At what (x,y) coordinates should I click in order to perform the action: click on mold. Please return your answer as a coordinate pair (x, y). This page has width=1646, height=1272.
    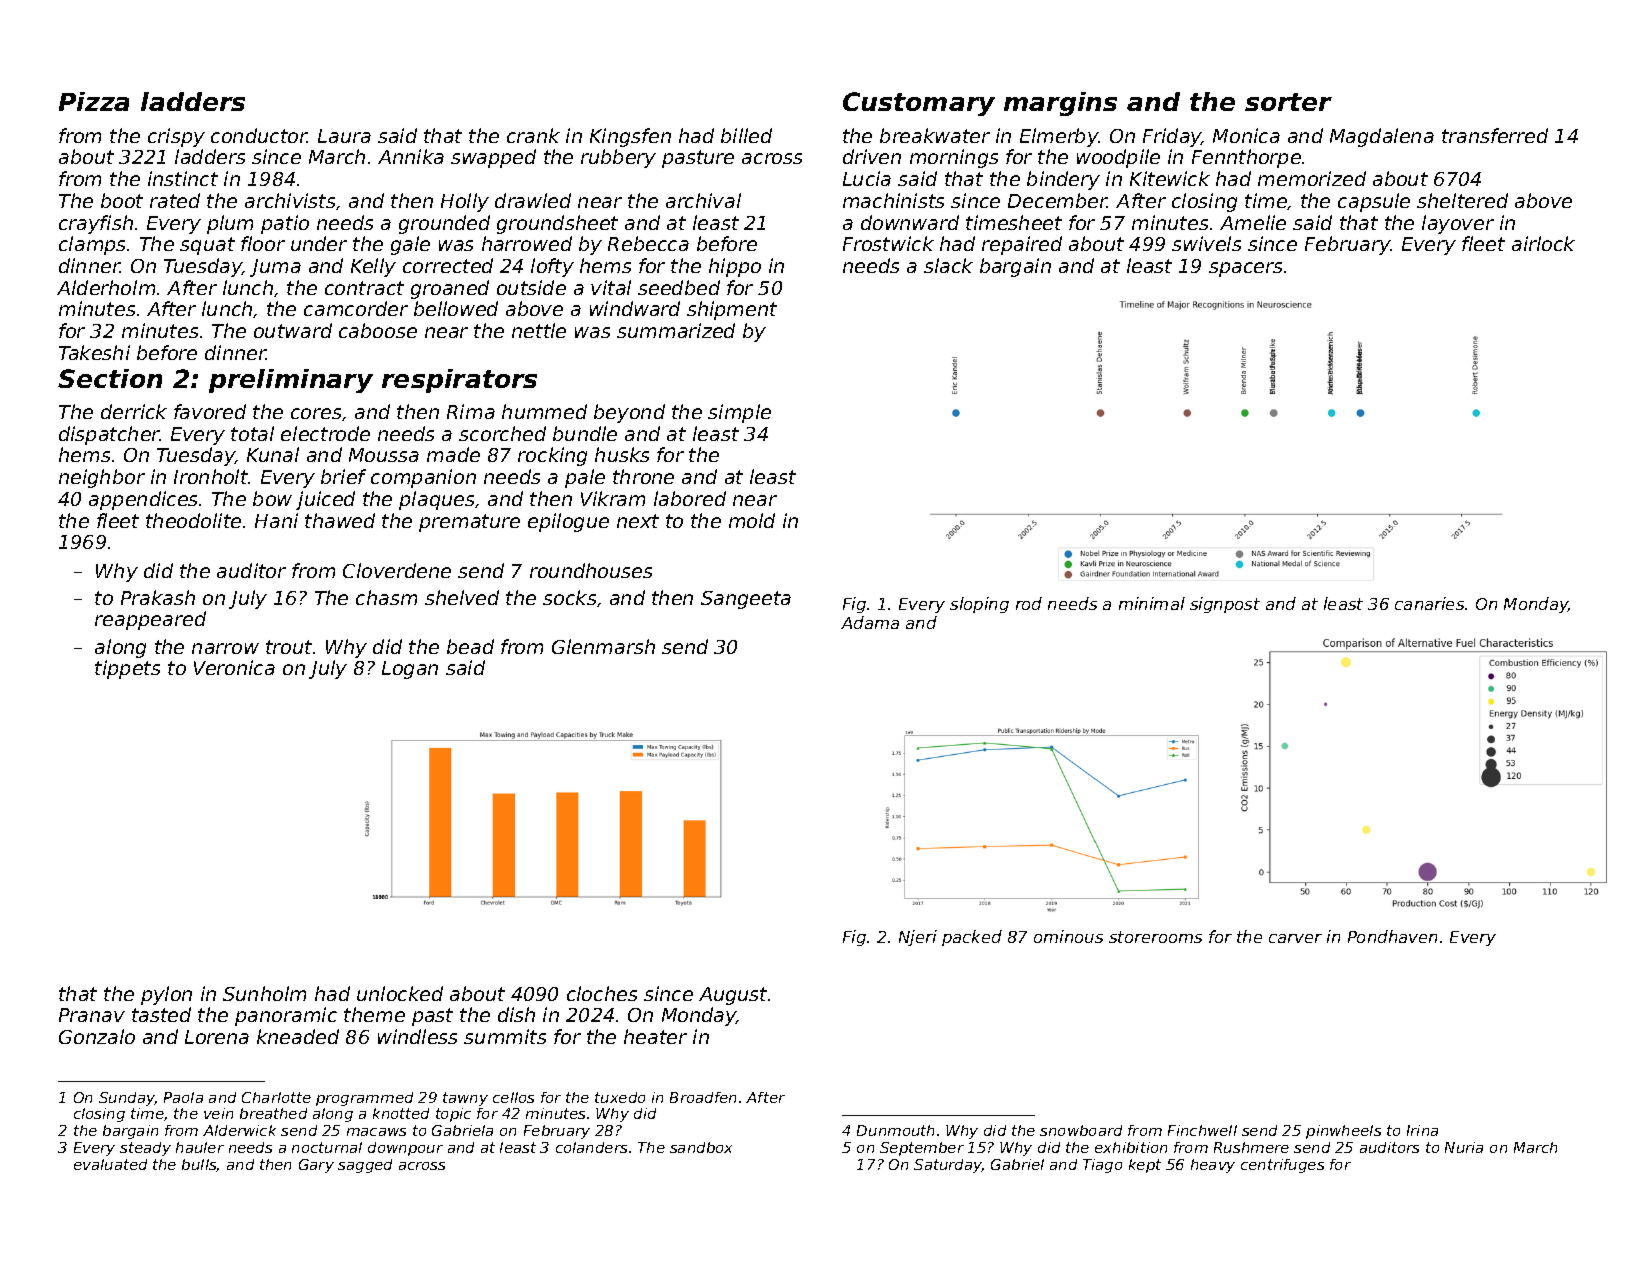
    Looking at the image, I should click on (752, 520).
